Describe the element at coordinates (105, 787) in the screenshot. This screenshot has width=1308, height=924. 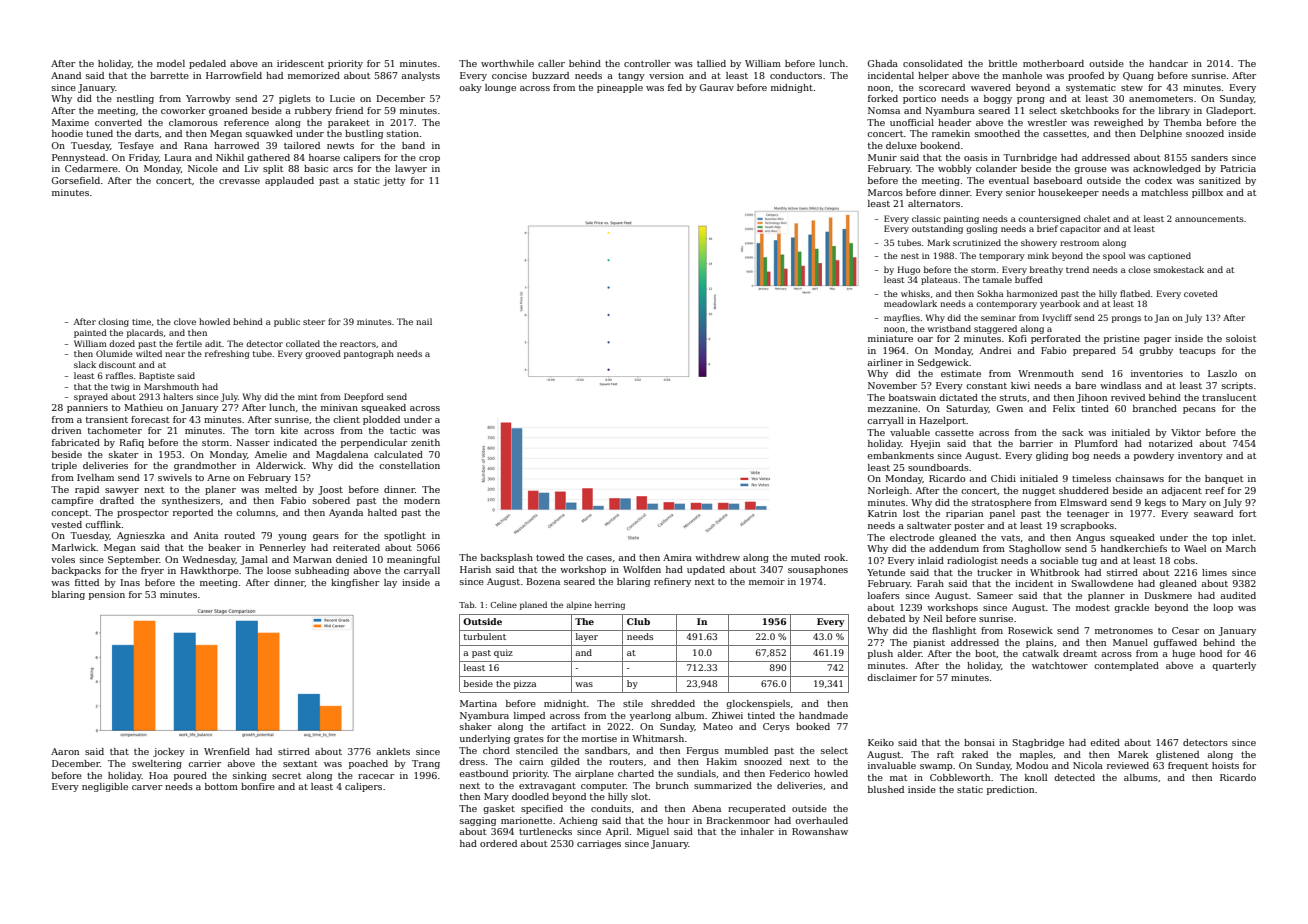
I see `negligible` at that location.
